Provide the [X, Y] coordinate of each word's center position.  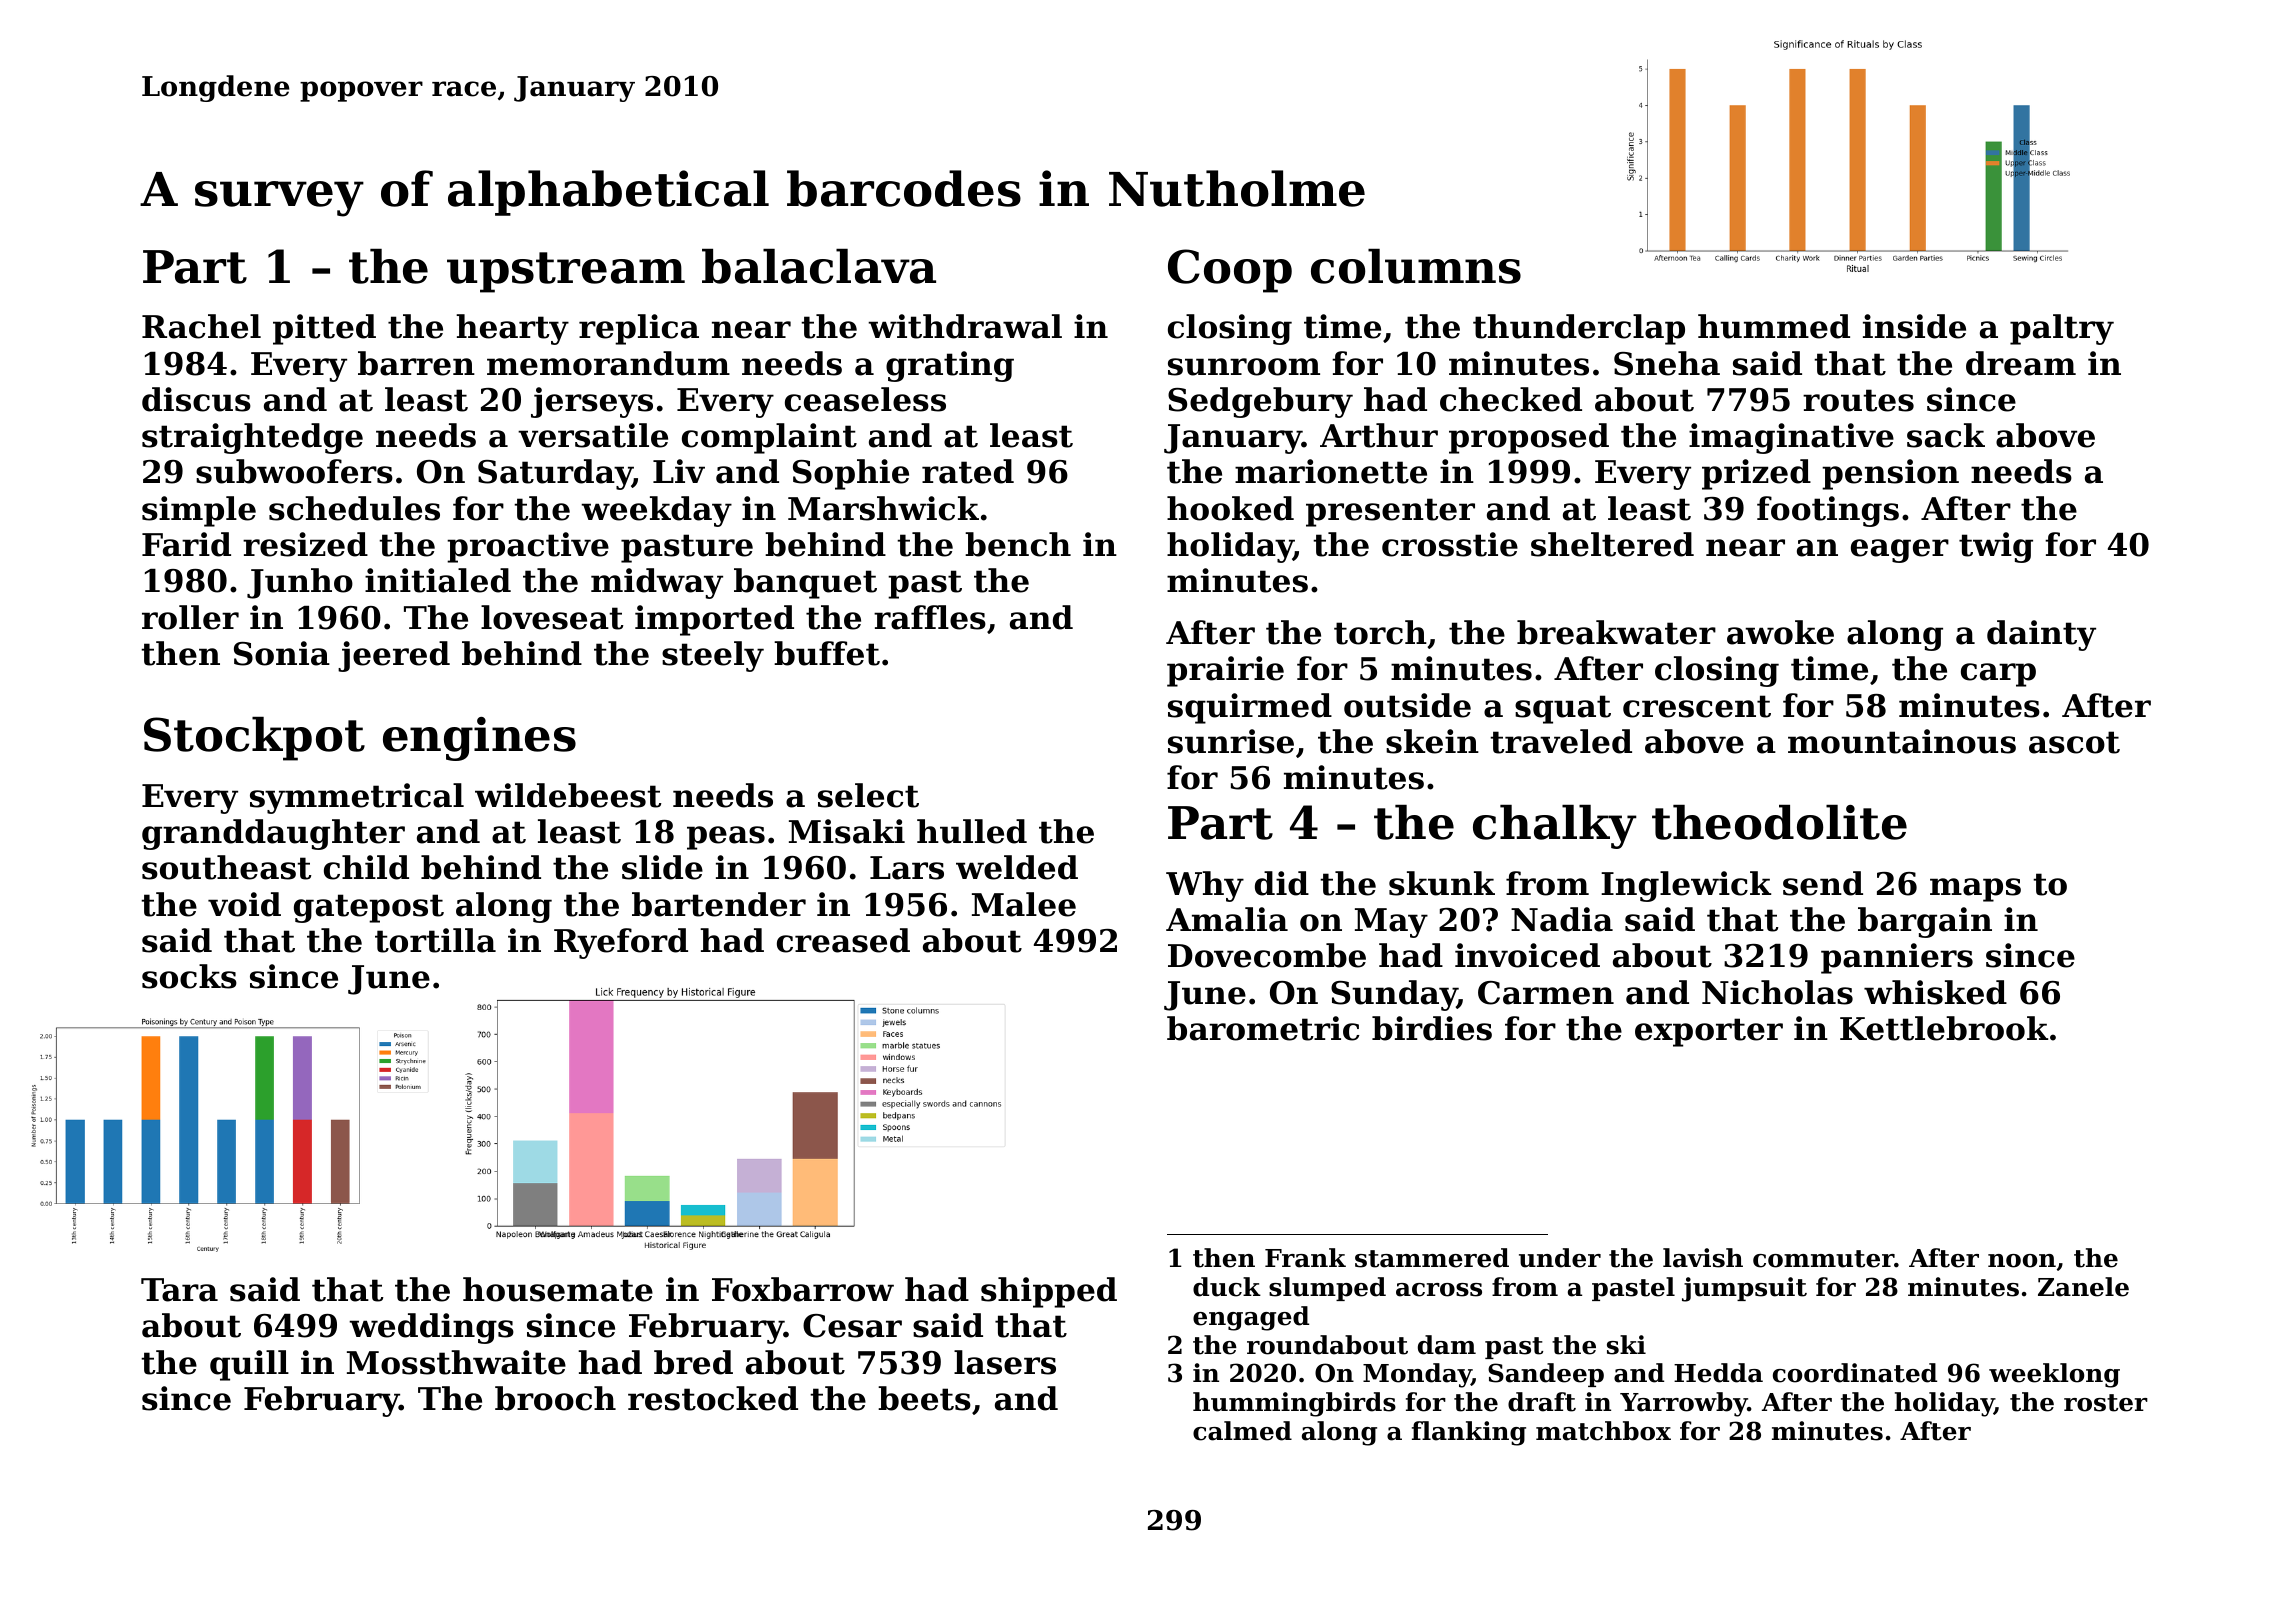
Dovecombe [1267, 955]
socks [189, 976]
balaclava [819, 266]
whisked [1935, 992]
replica [639, 329]
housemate [558, 1289]
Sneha [1667, 363]
